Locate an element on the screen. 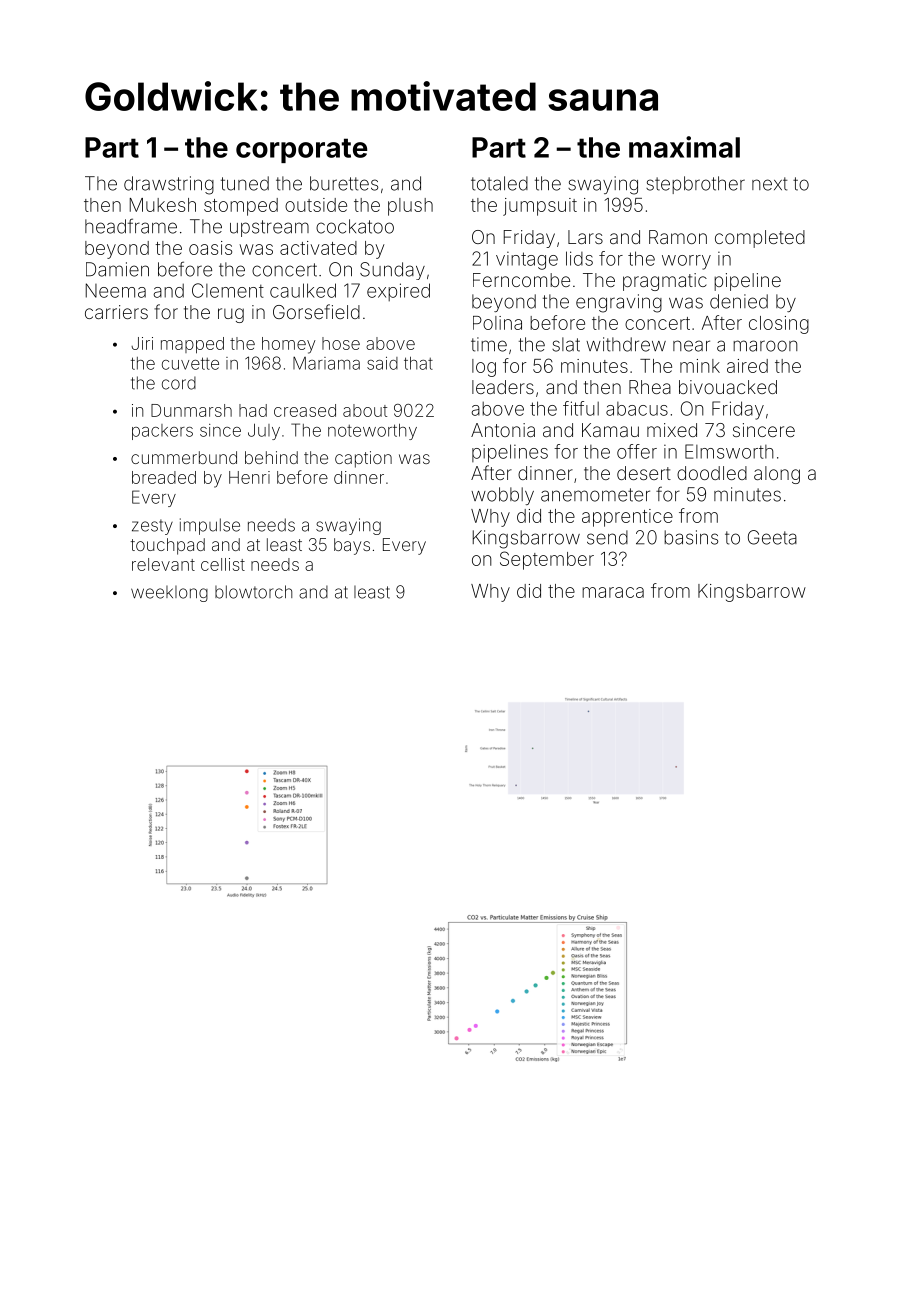 The image size is (908, 1316). Elmsworth is located at coordinates (729, 451).
